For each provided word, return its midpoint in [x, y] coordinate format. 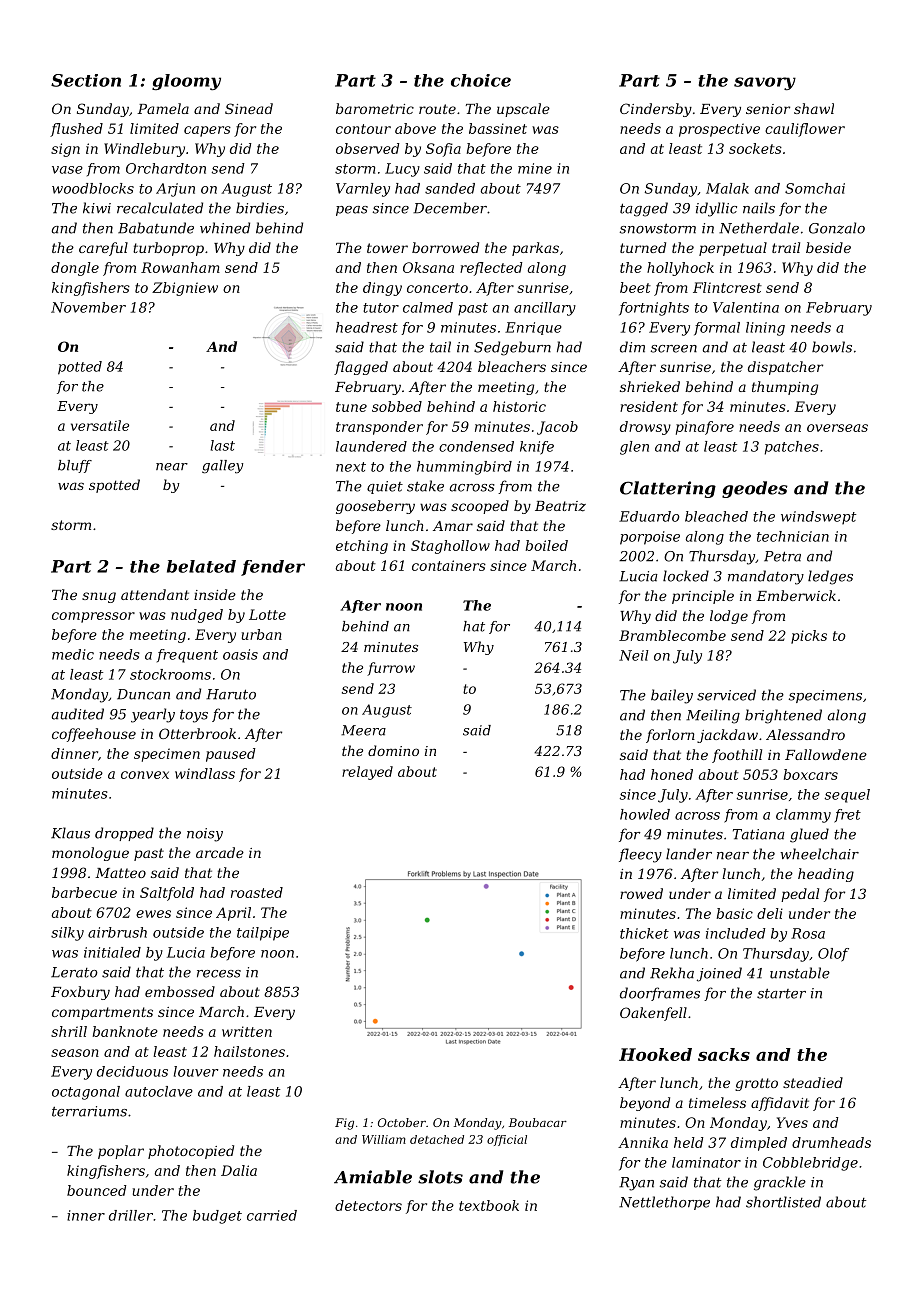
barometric [375, 108]
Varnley [363, 190]
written [247, 1031]
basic [734, 913]
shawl [814, 108]
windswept [818, 518]
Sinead [249, 108]
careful [103, 249]
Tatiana [759, 834]
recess [219, 974]
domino [393, 750]
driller [131, 1215]
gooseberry [375, 507]
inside [215, 594]
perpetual [733, 249]
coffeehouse [94, 735]
